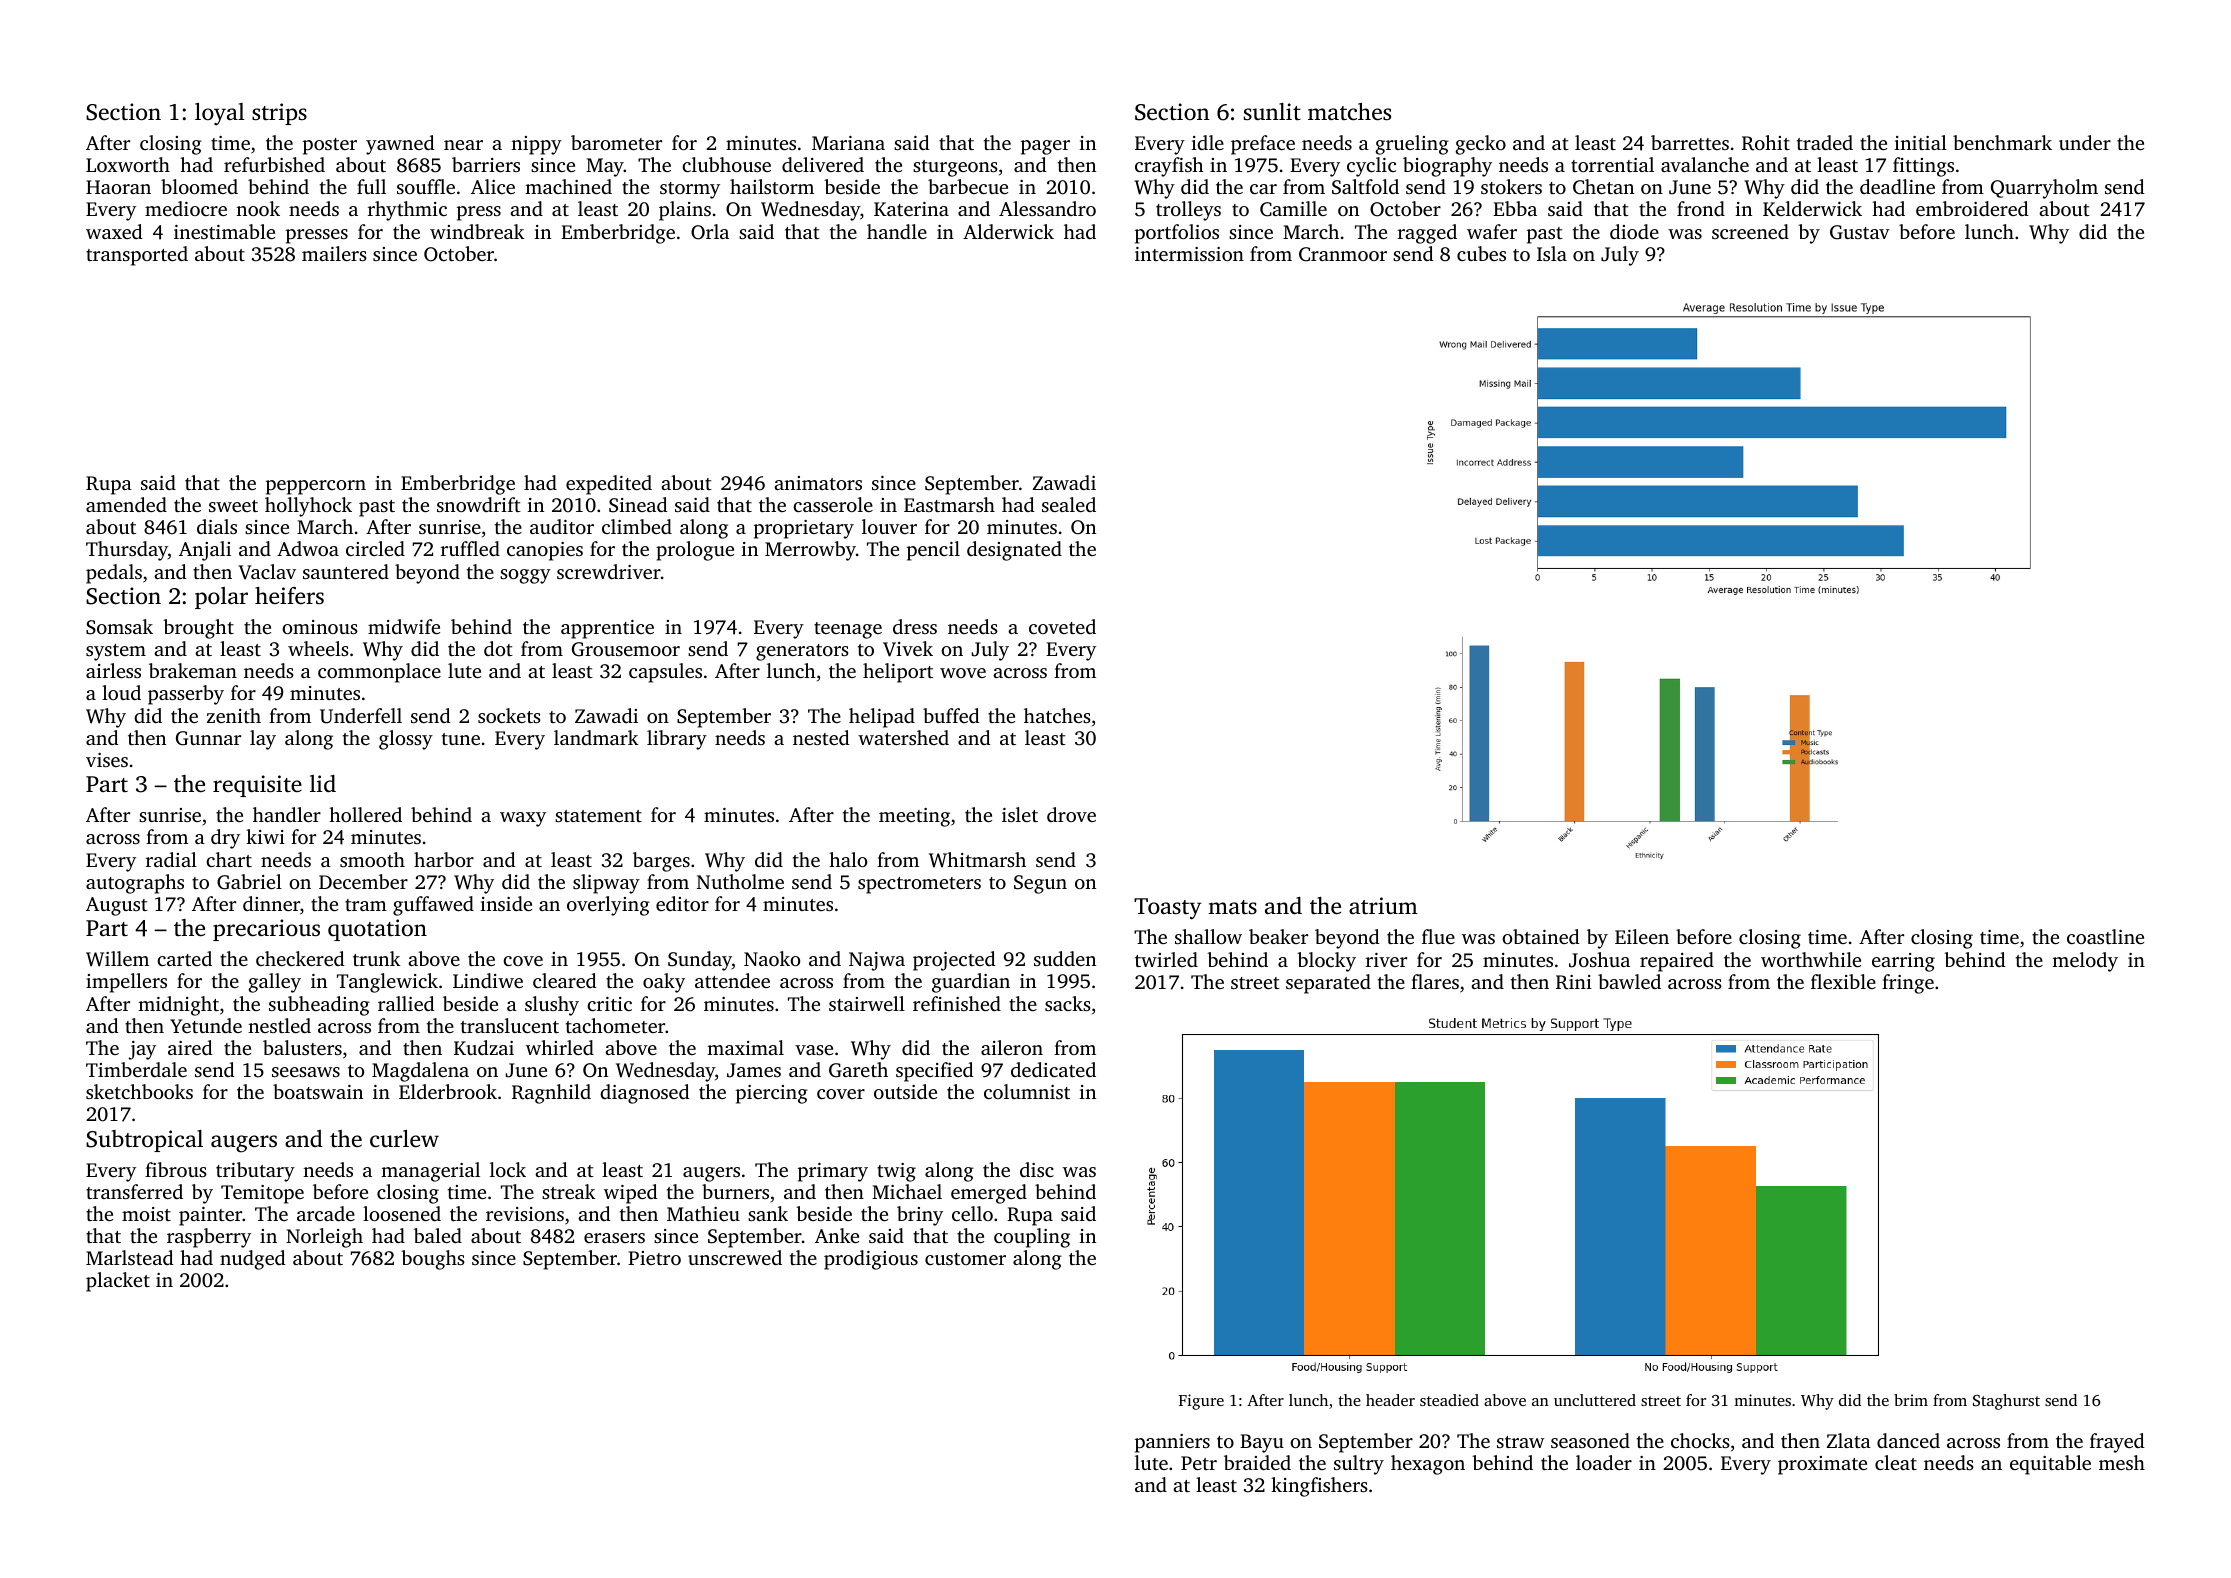  Describe the element at coordinates (477, 231) in the image. I see `windbreak` at that location.
